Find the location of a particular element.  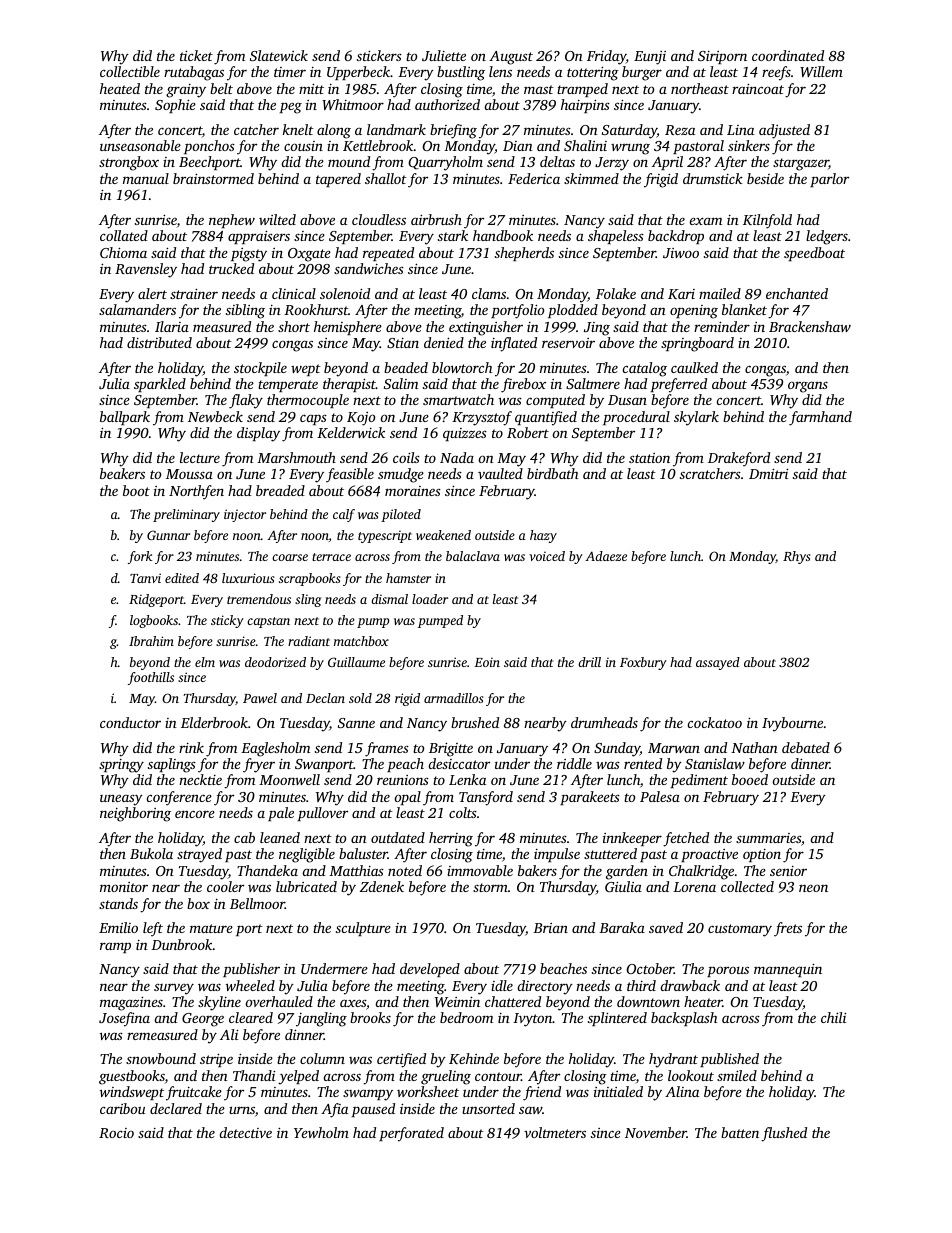

August is located at coordinates (511, 58).
